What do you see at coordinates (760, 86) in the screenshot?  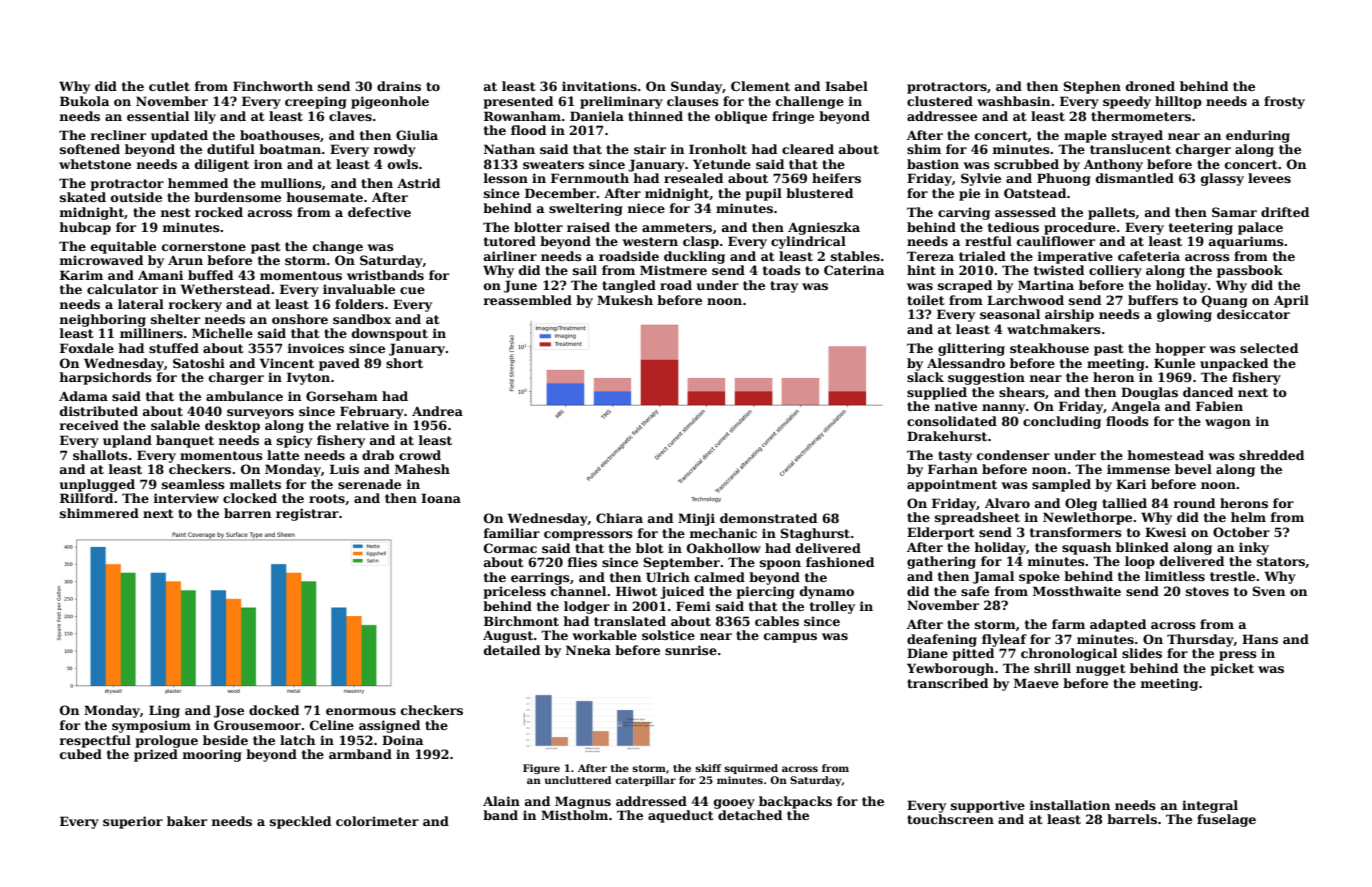 I see `Clement` at bounding box center [760, 86].
